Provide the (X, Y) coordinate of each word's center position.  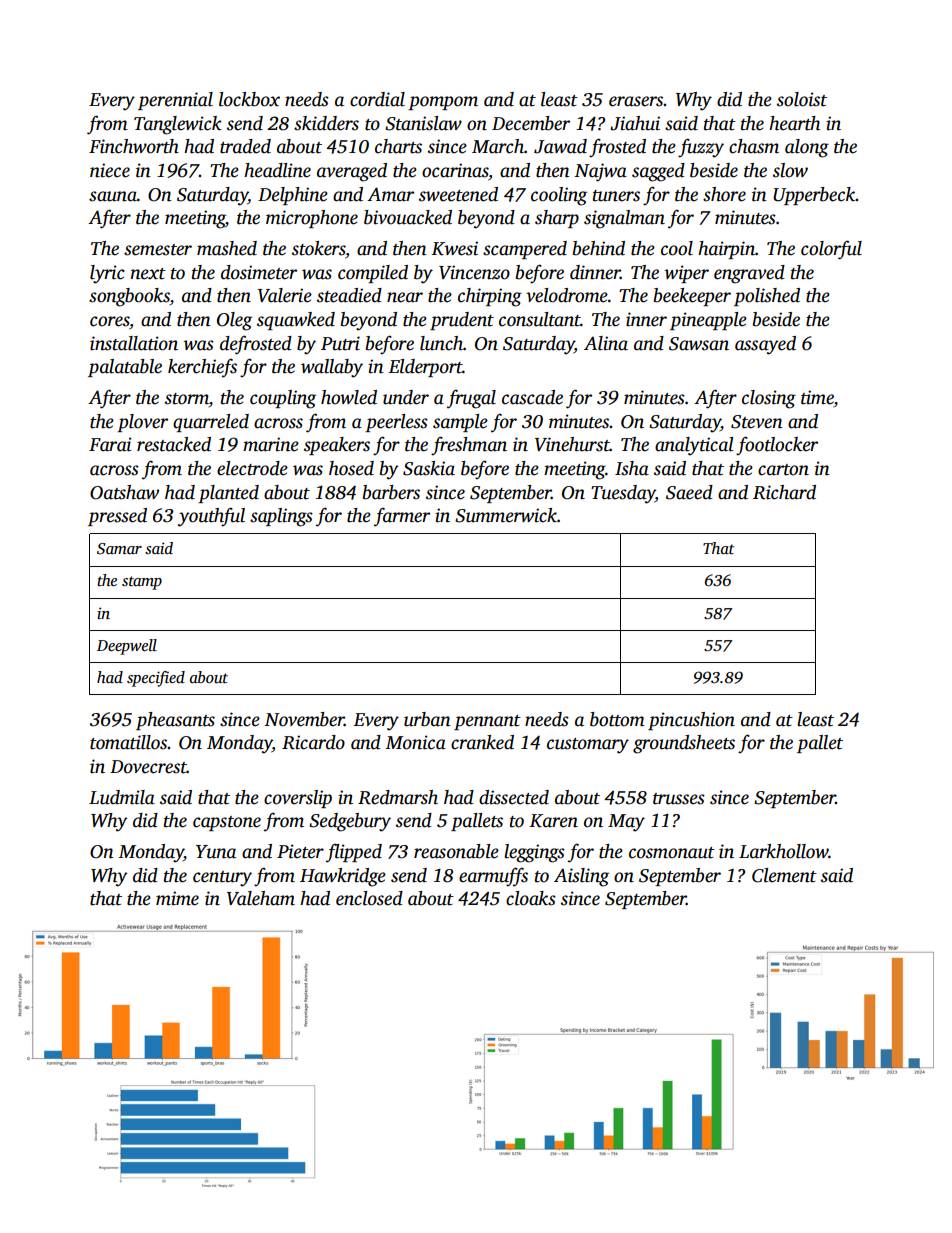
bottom (617, 719)
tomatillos (129, 742)
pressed (117, 517)
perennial (175, 101)
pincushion (691, 721)
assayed (765, 345)
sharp (557, 219)
